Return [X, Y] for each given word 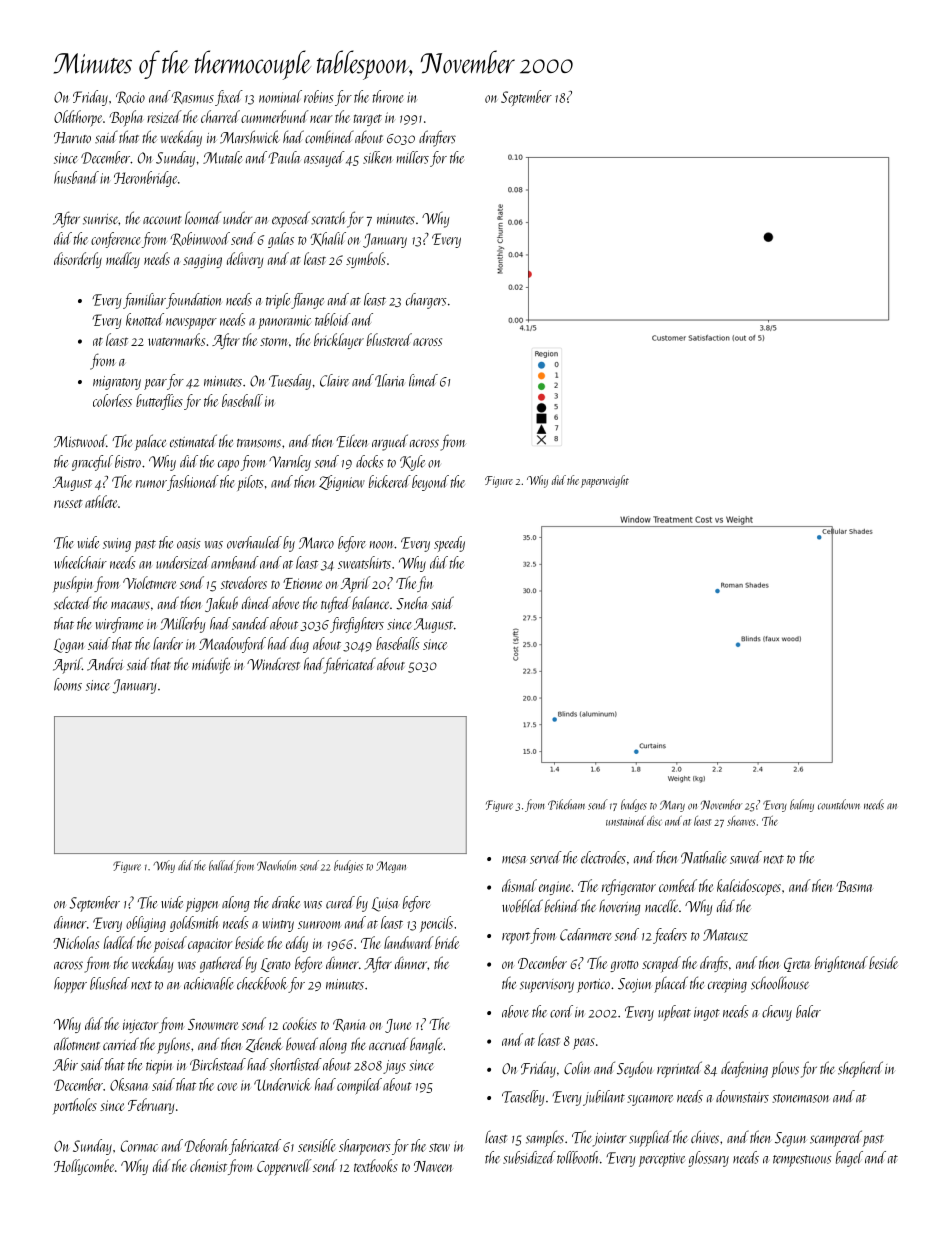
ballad [222, 866]
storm [274, 341]
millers [412, 157]
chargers [426, 301]
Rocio [130, 97]
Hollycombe [84, 1167]
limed [423, 380]
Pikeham [566, 804]
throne [388, 96]
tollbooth [577, 1157]
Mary [672, 806]
